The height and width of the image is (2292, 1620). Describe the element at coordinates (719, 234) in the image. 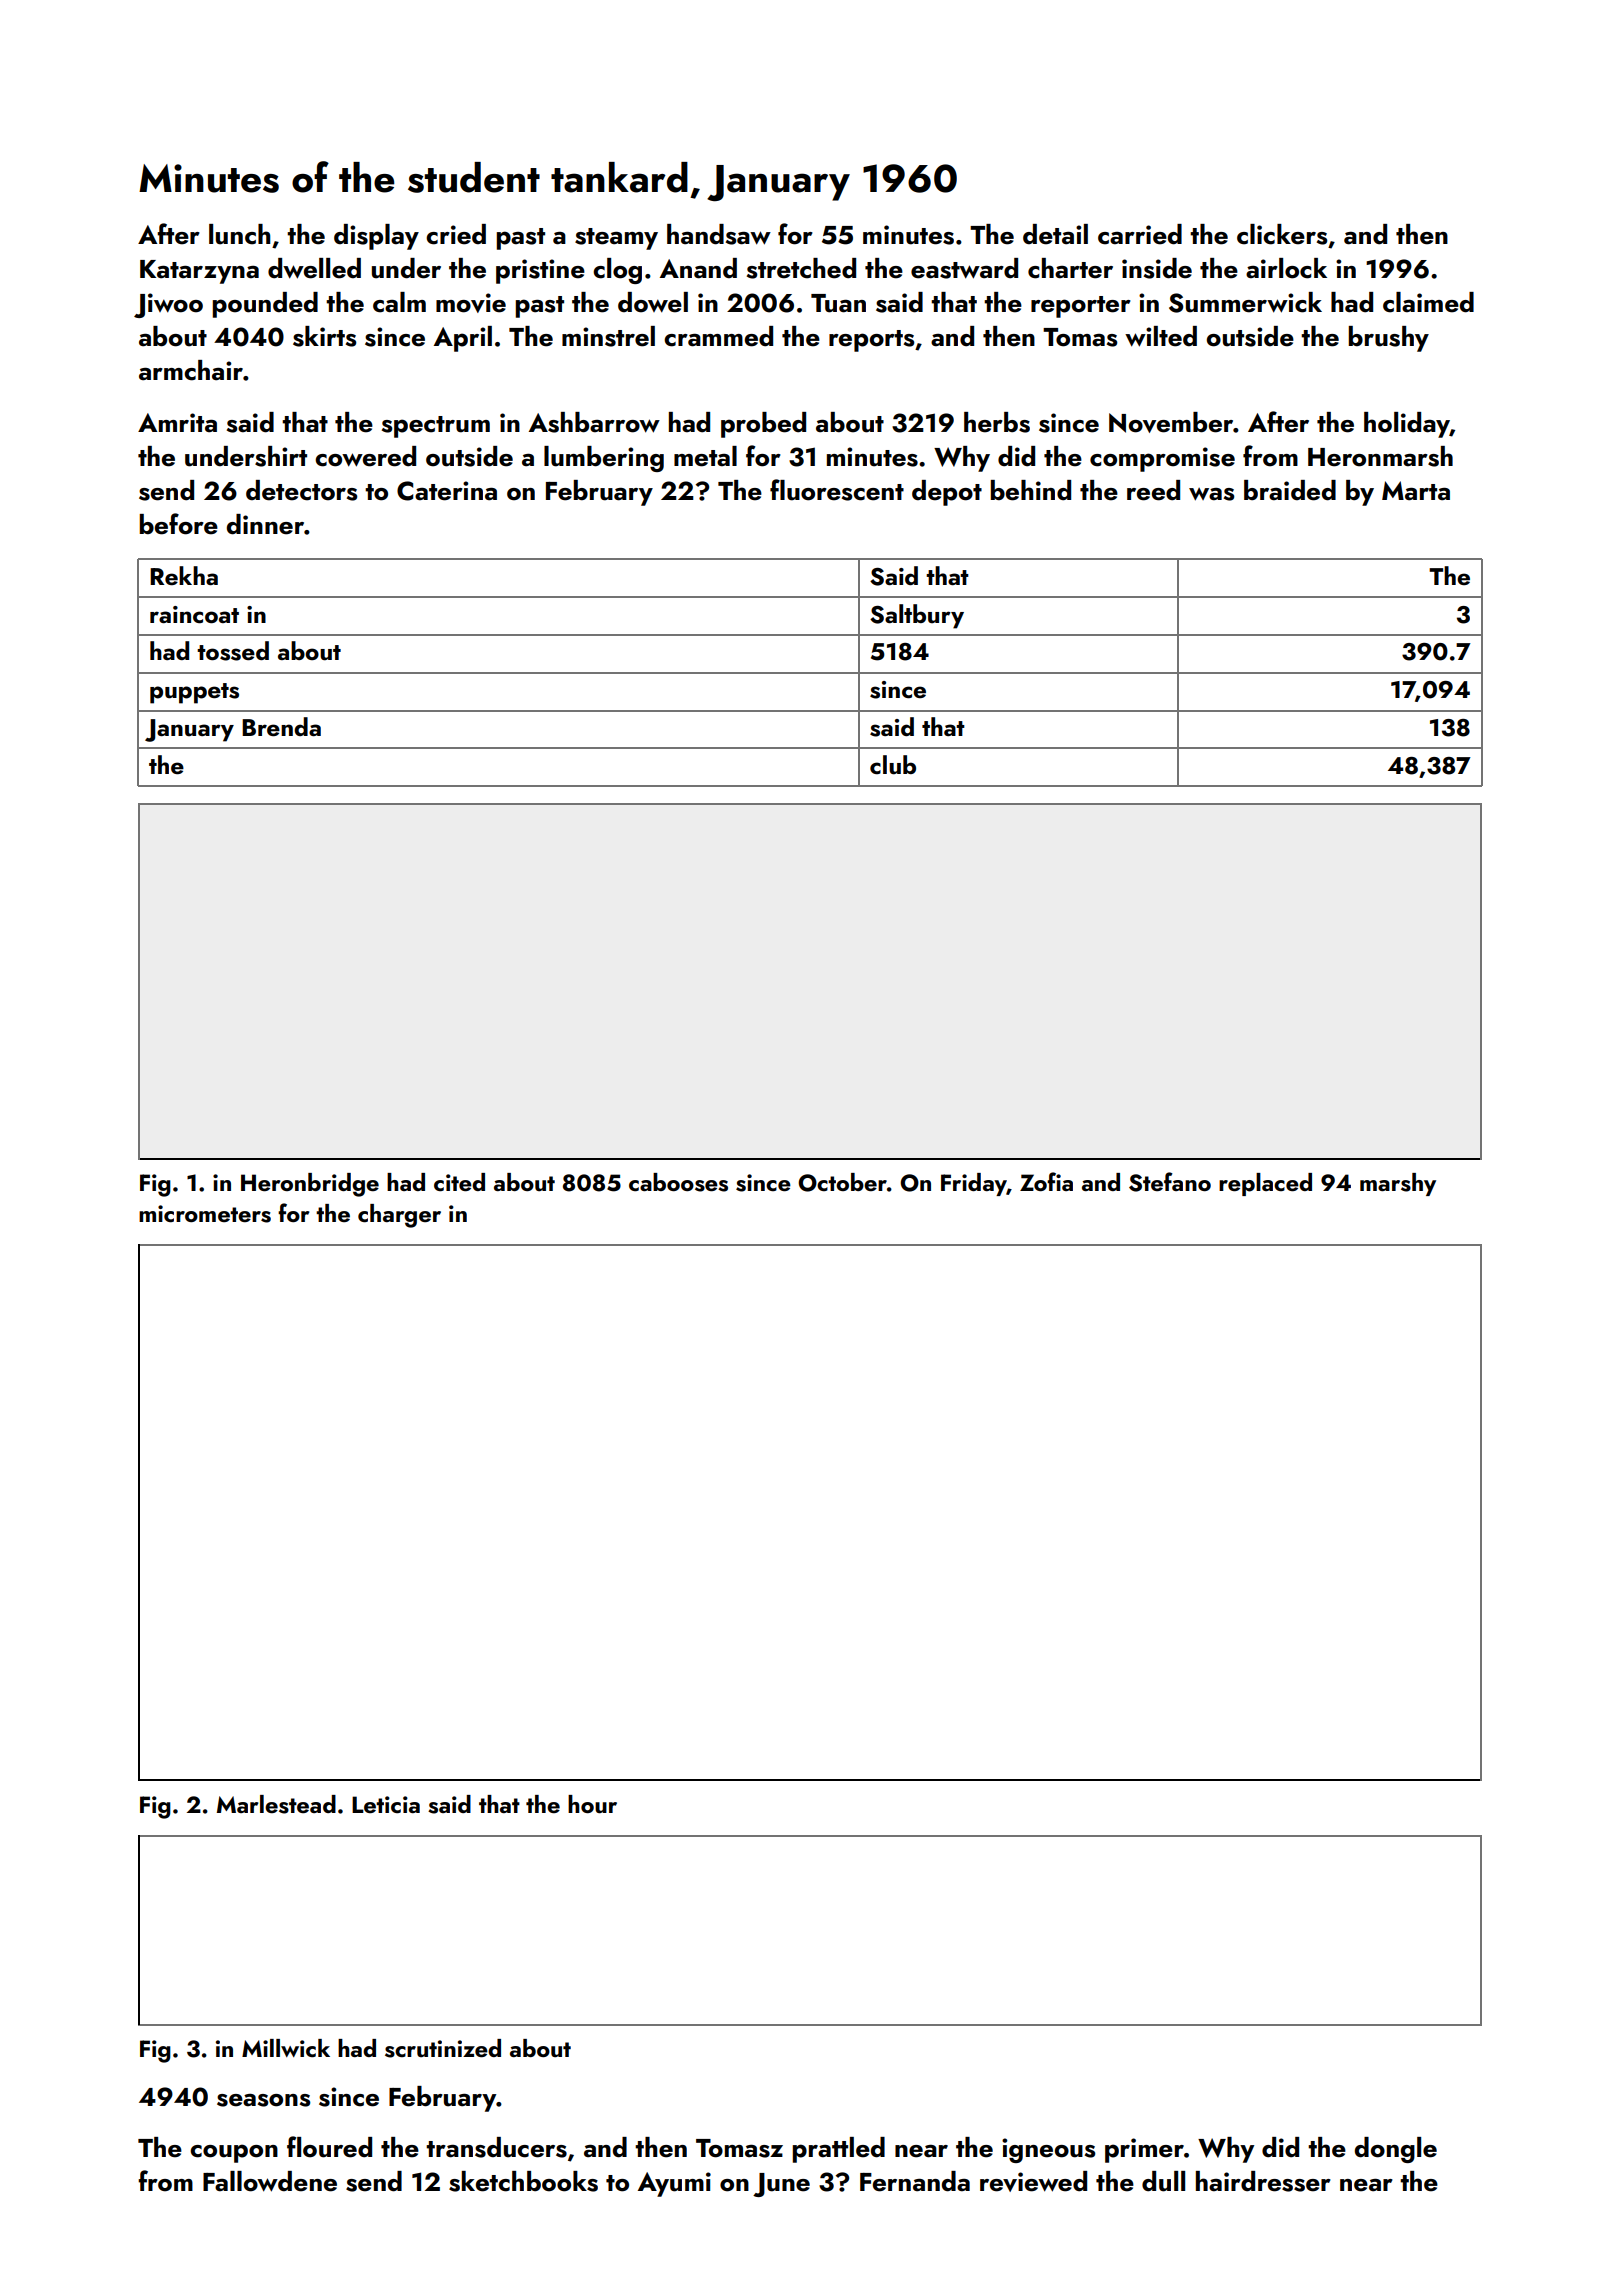

I see `handsaw` at that location.
